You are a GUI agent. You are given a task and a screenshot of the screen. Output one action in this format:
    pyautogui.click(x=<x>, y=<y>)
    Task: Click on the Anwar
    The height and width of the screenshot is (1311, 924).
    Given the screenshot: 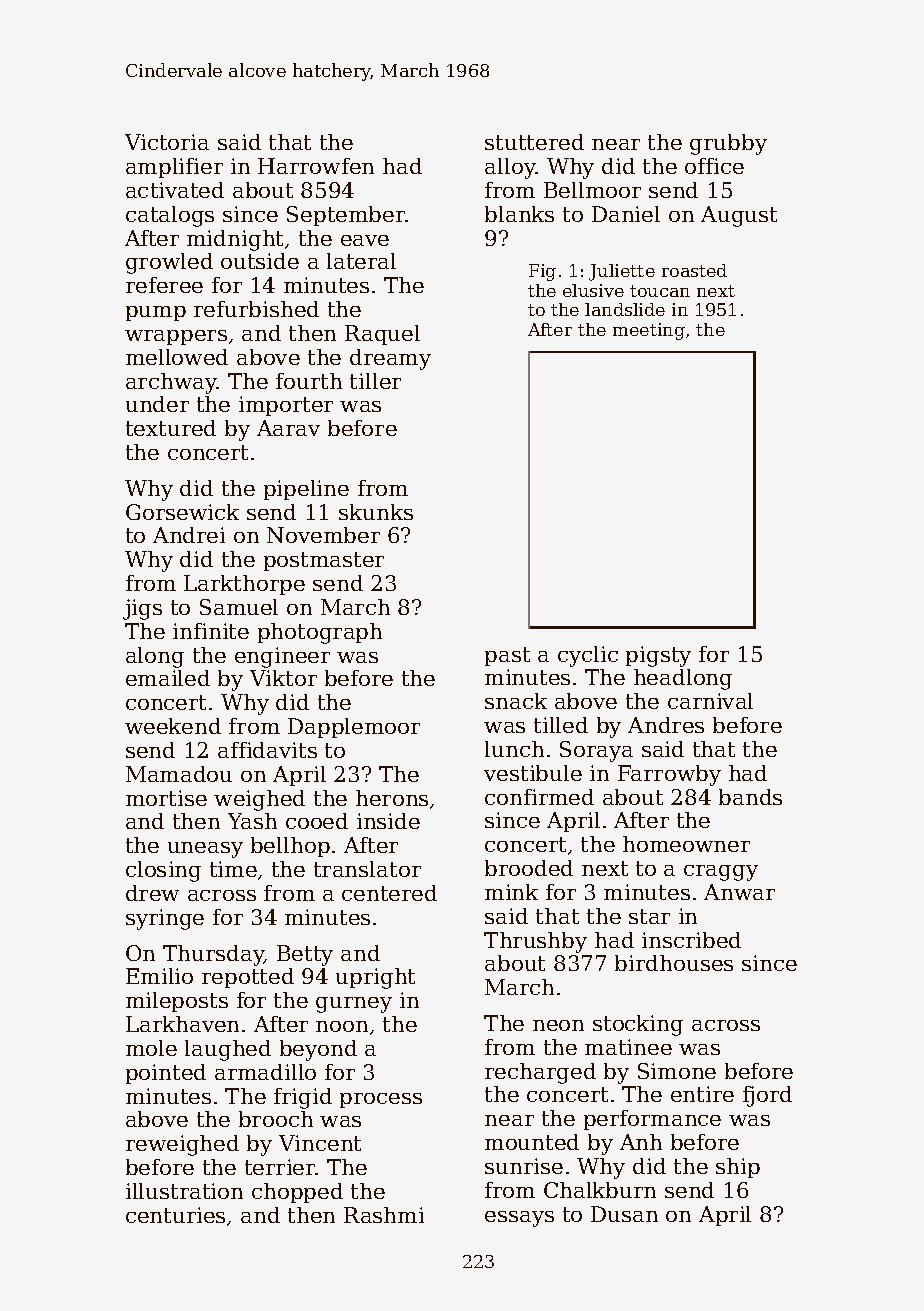 What is the action you would take?
    pyautogui.click(x=739, y=892)
